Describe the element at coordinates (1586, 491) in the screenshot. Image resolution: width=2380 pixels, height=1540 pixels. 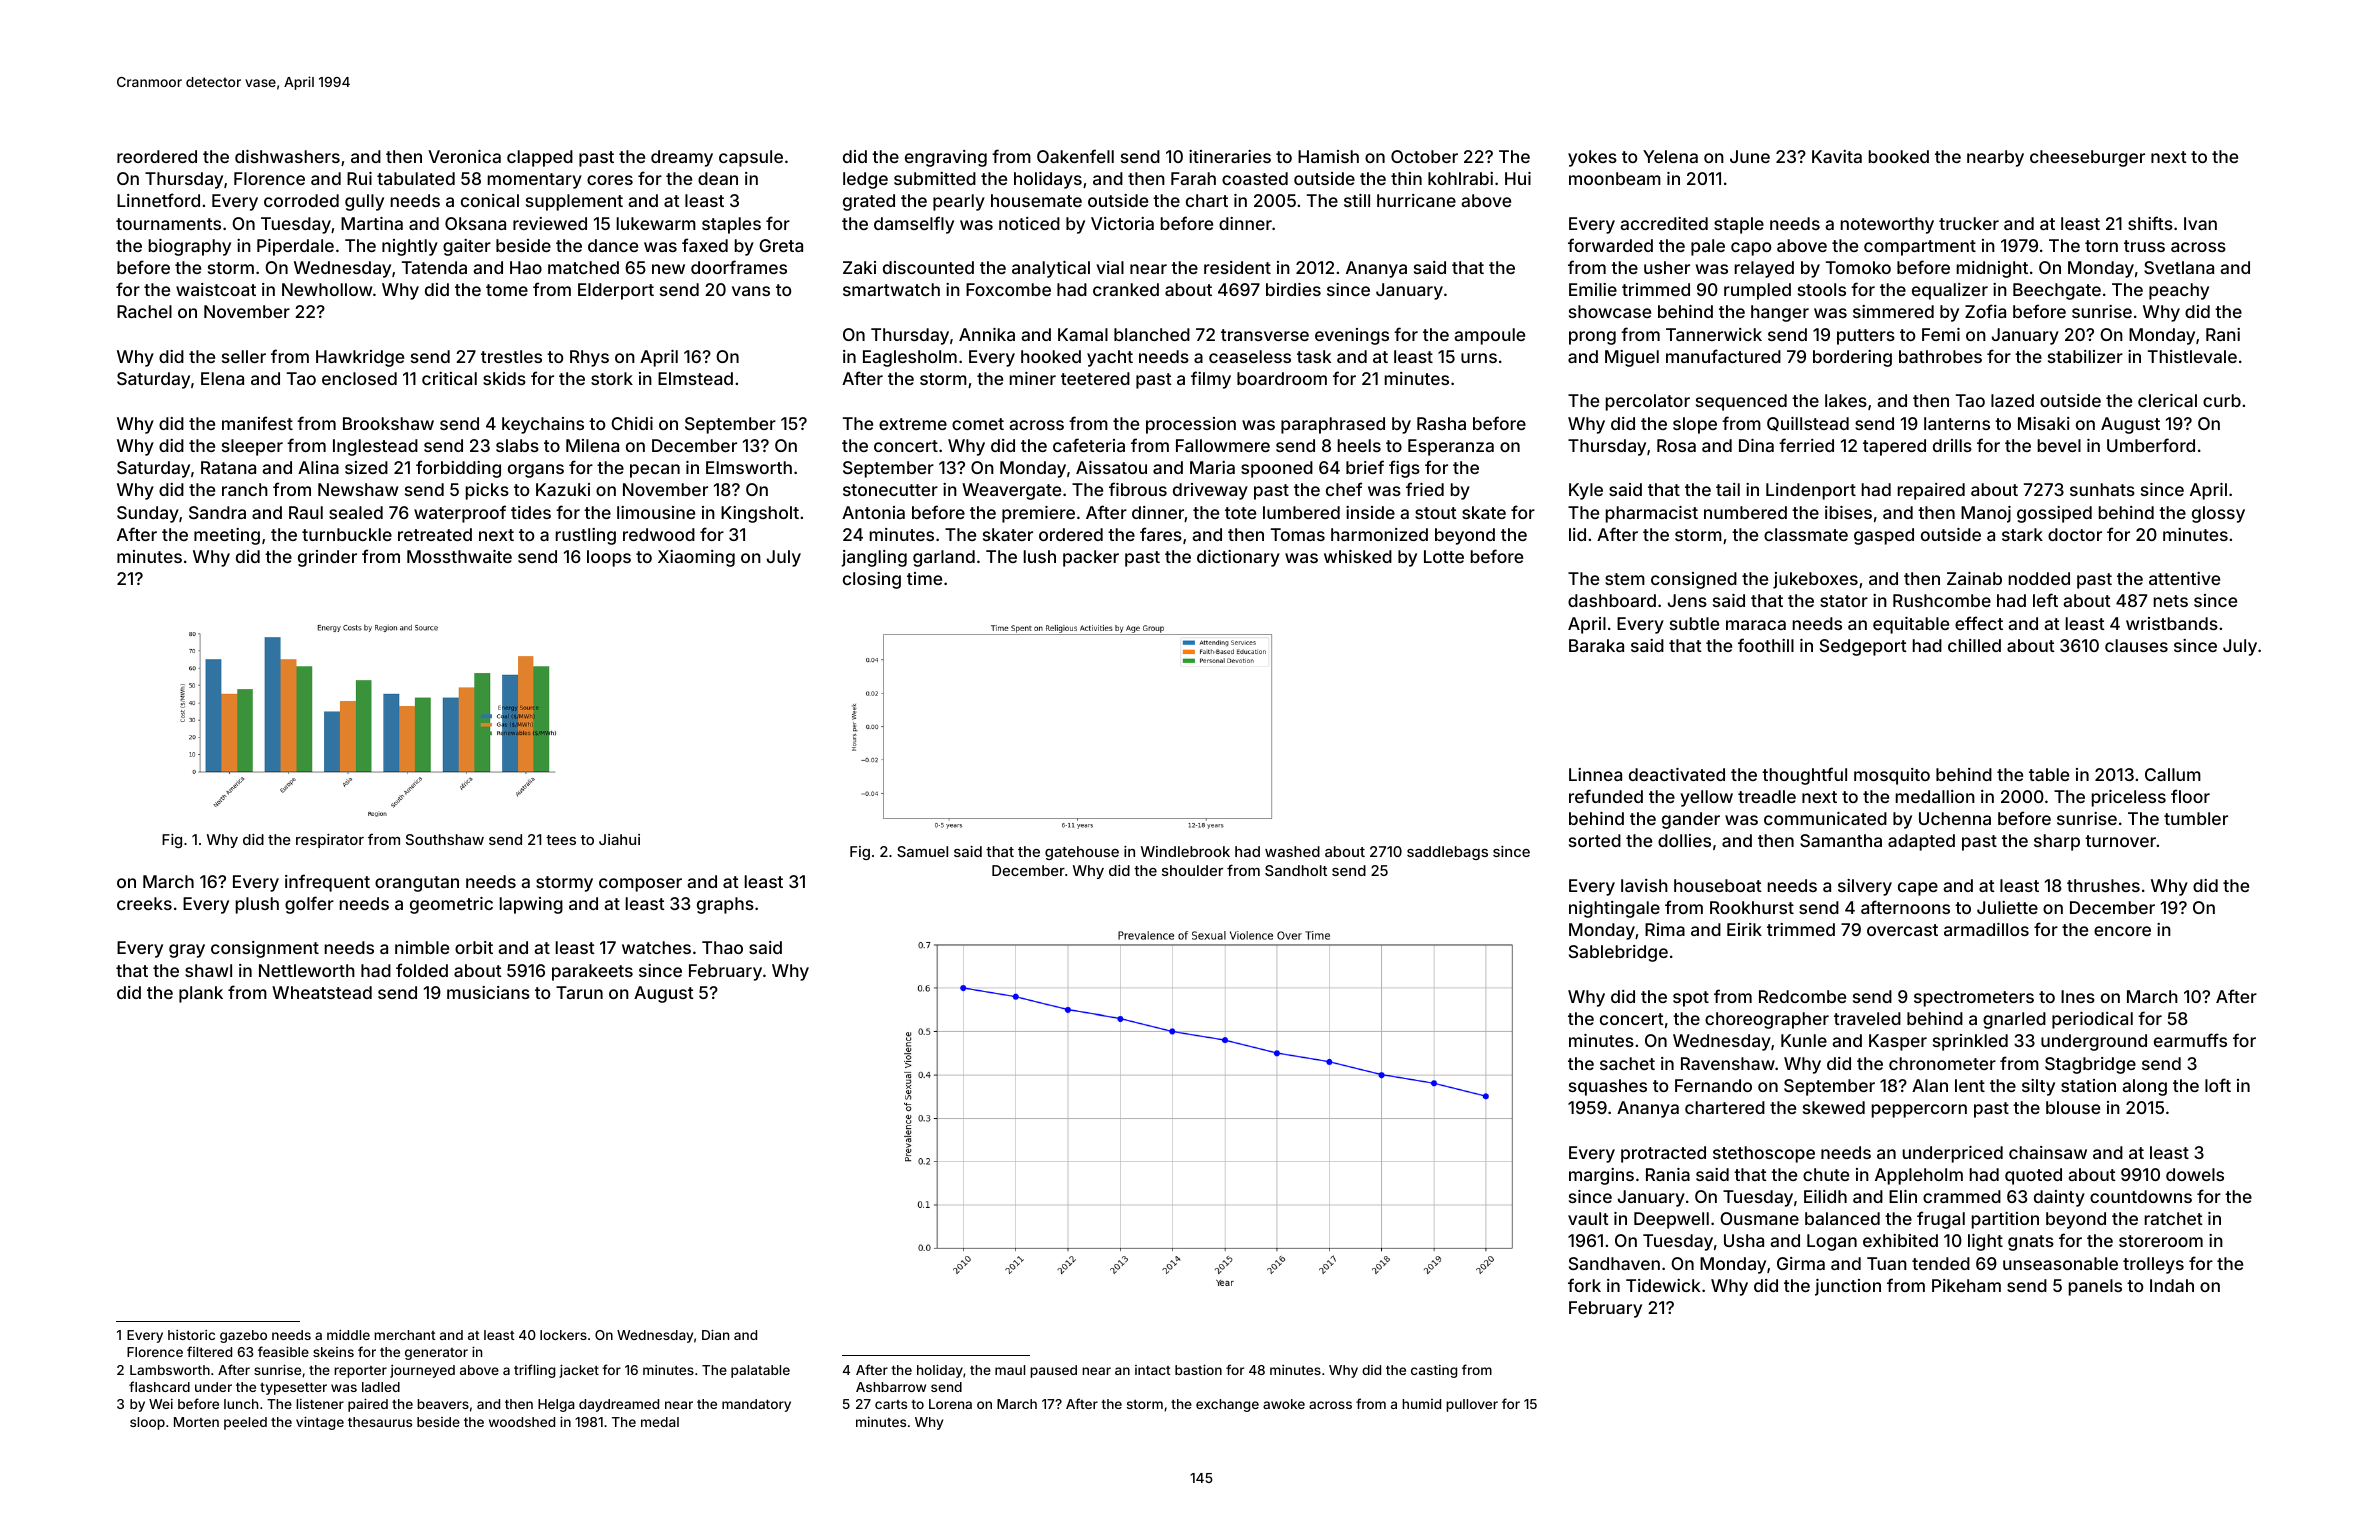
I see `Kyle` at that location.
